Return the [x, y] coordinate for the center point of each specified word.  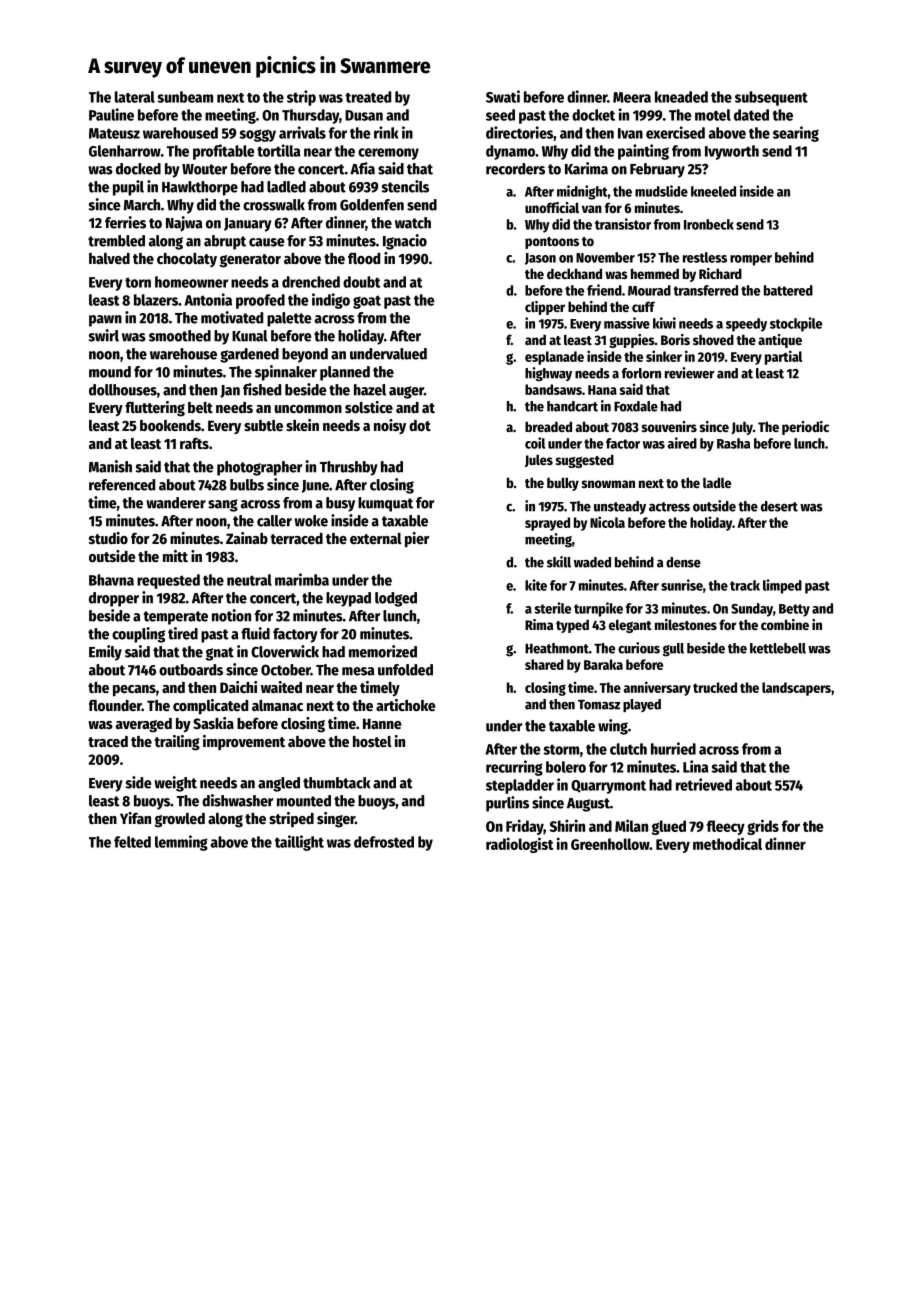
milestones [686, 624]
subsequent [771, 98]
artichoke [406, 705]
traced [108, 741]
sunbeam [185, 97]
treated [368, 97]
